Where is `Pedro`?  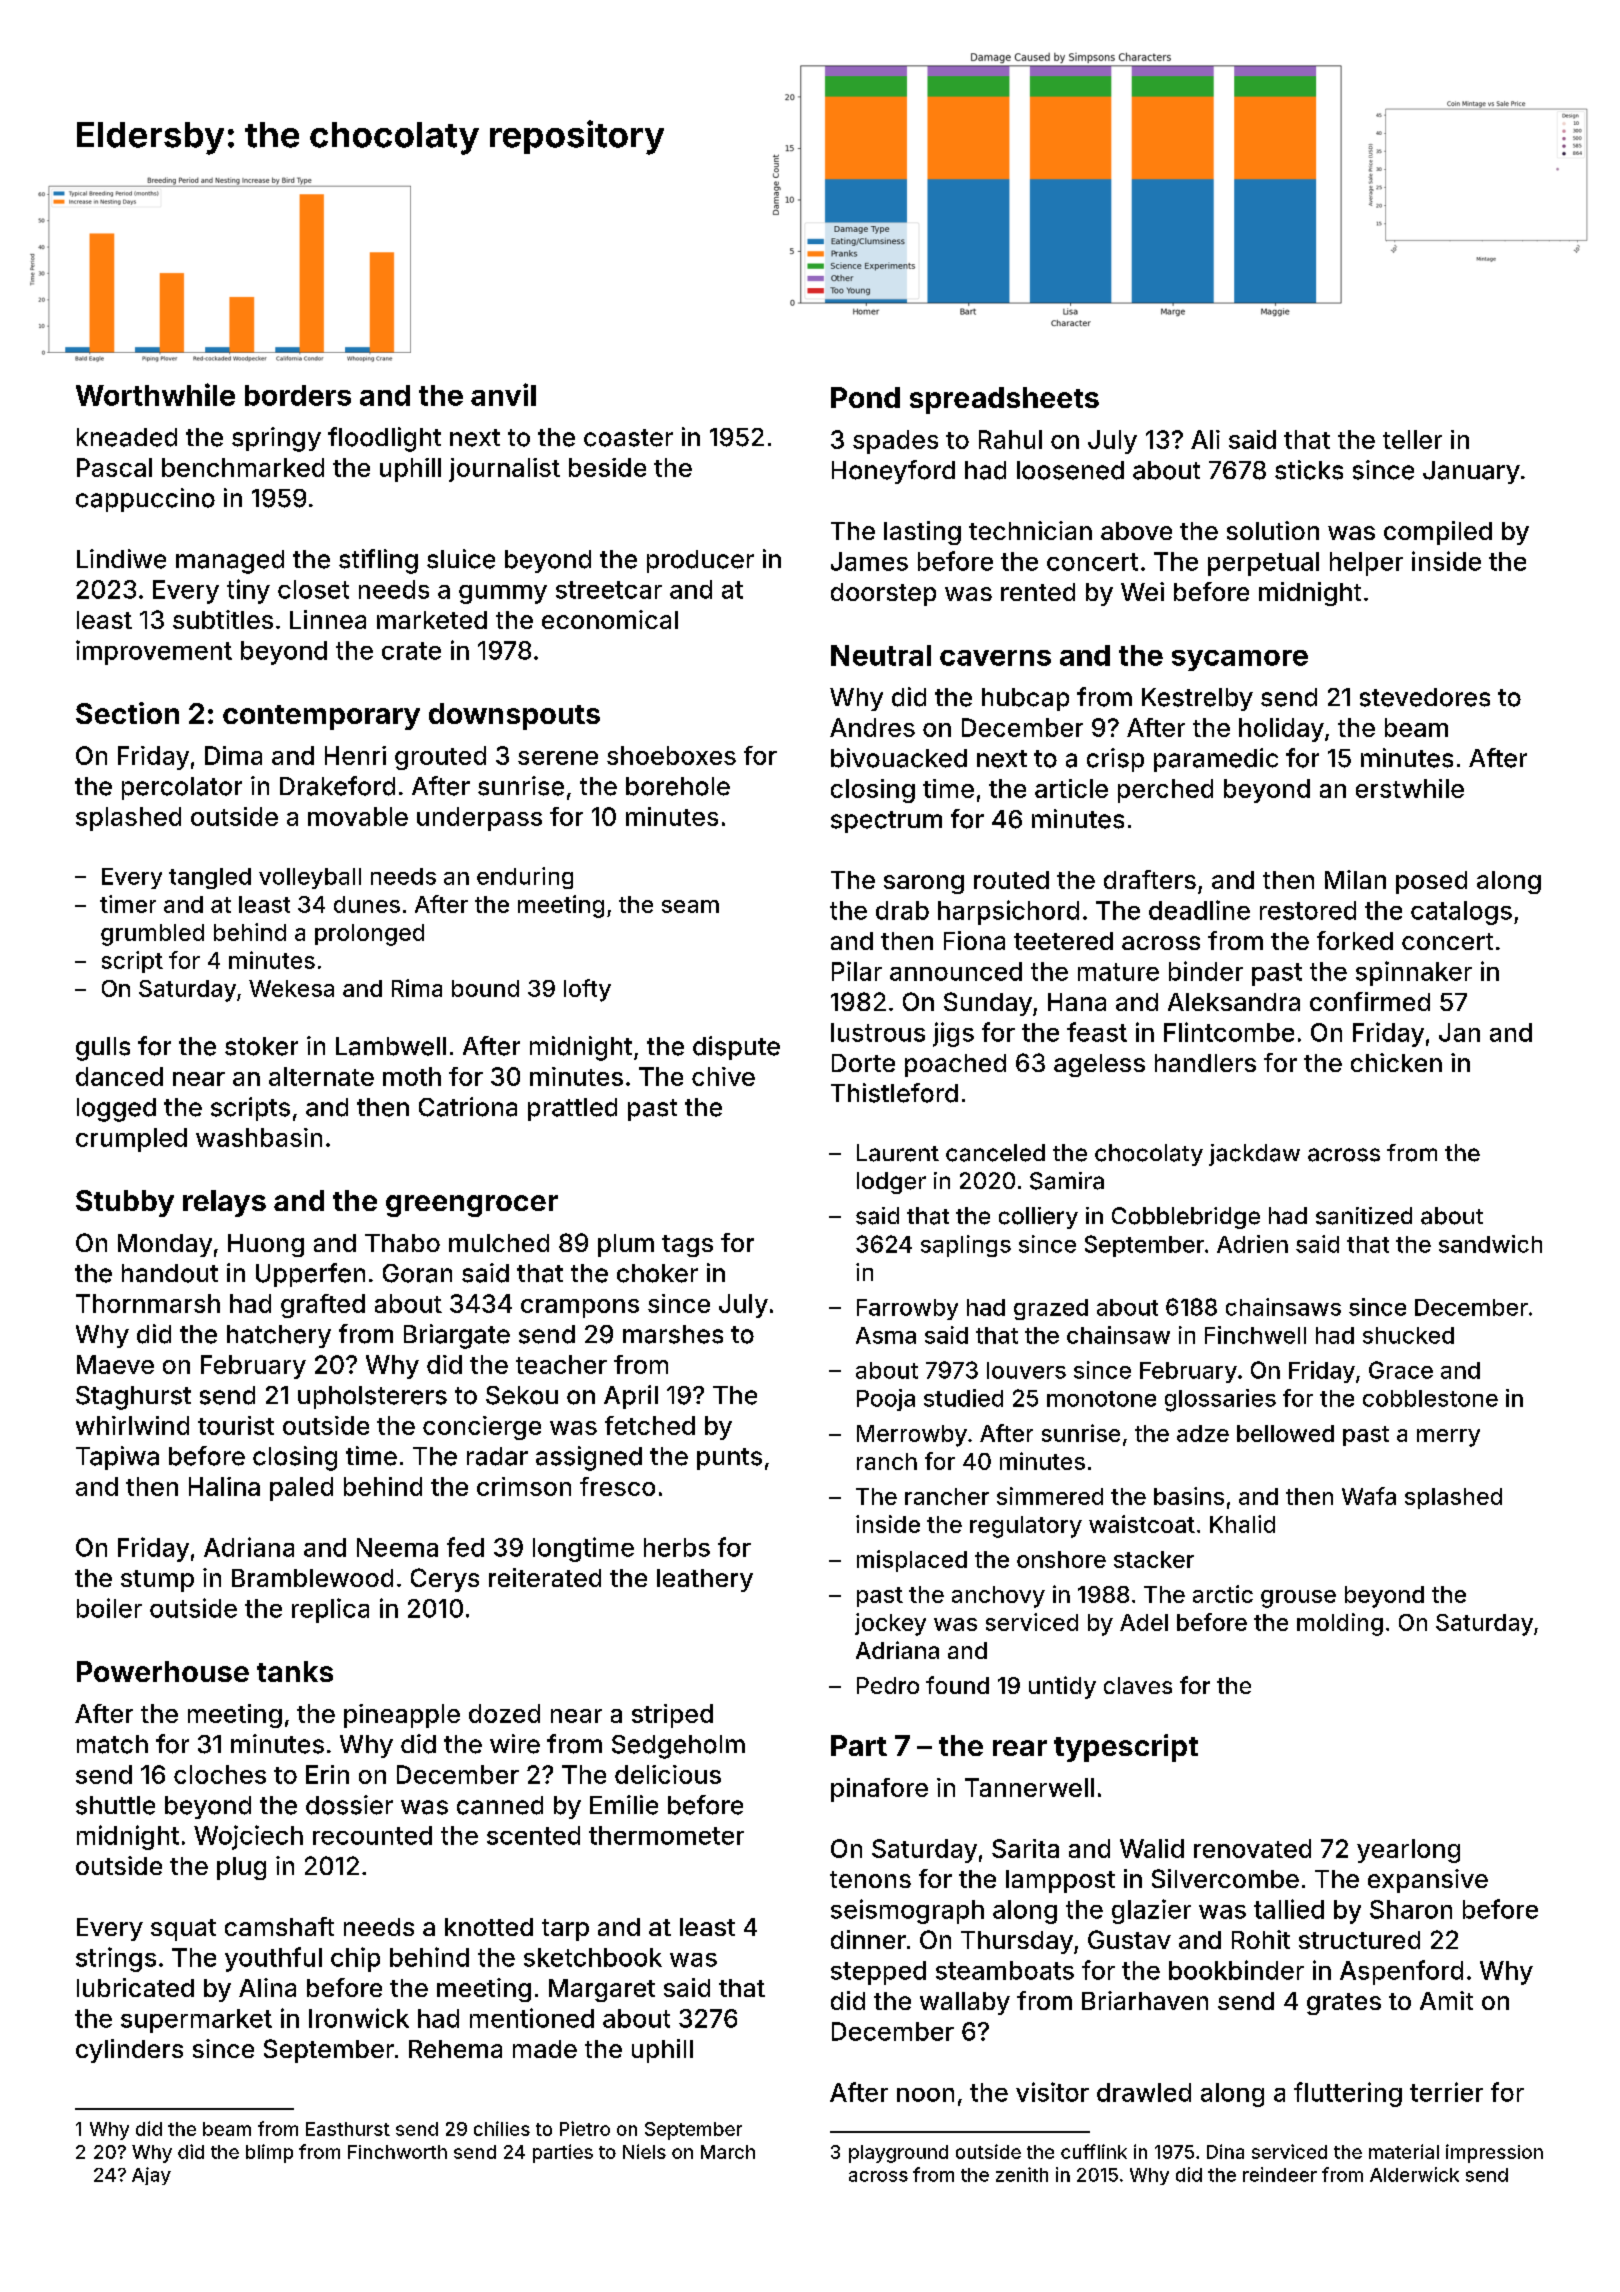 Pedro is located at coordinates (888, 1685).
